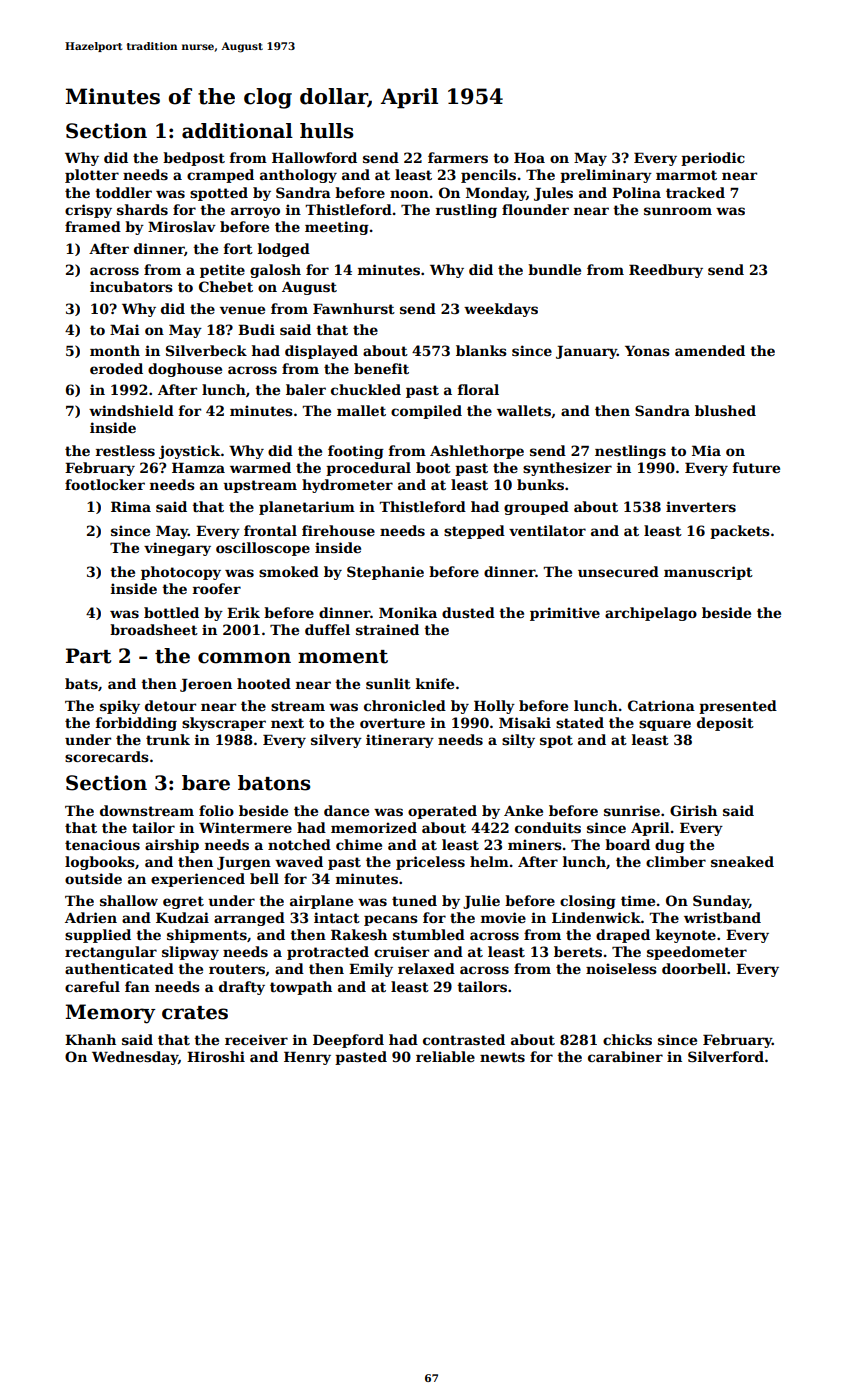  Describe the element at coordinates (536, 508) in the image. I see `grouped` at that location.
